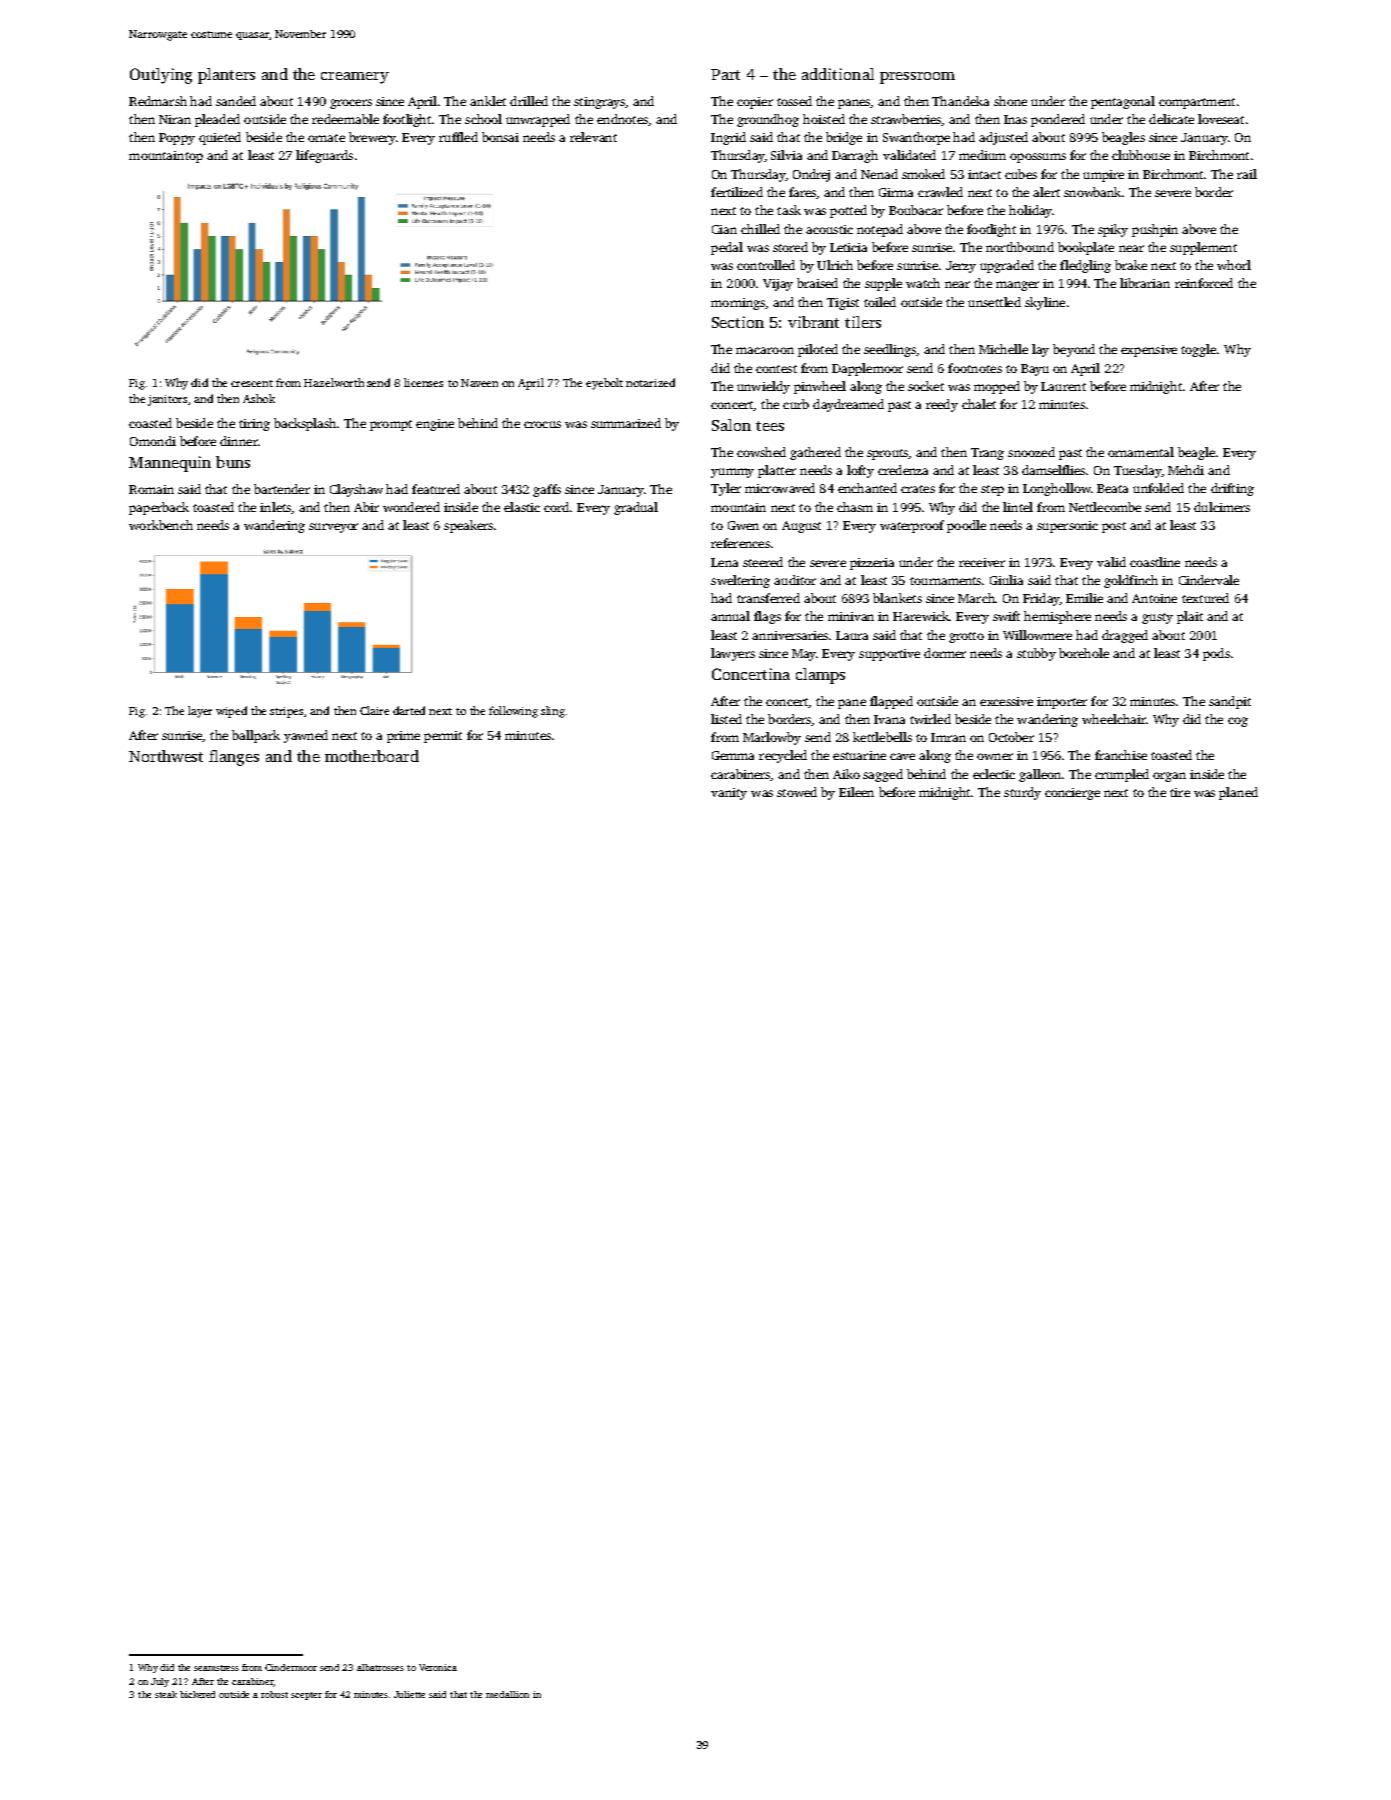  What do you see at coordinates (507, 1694) in the page?
I see `medallion` at bounding box center [507, 1694].
